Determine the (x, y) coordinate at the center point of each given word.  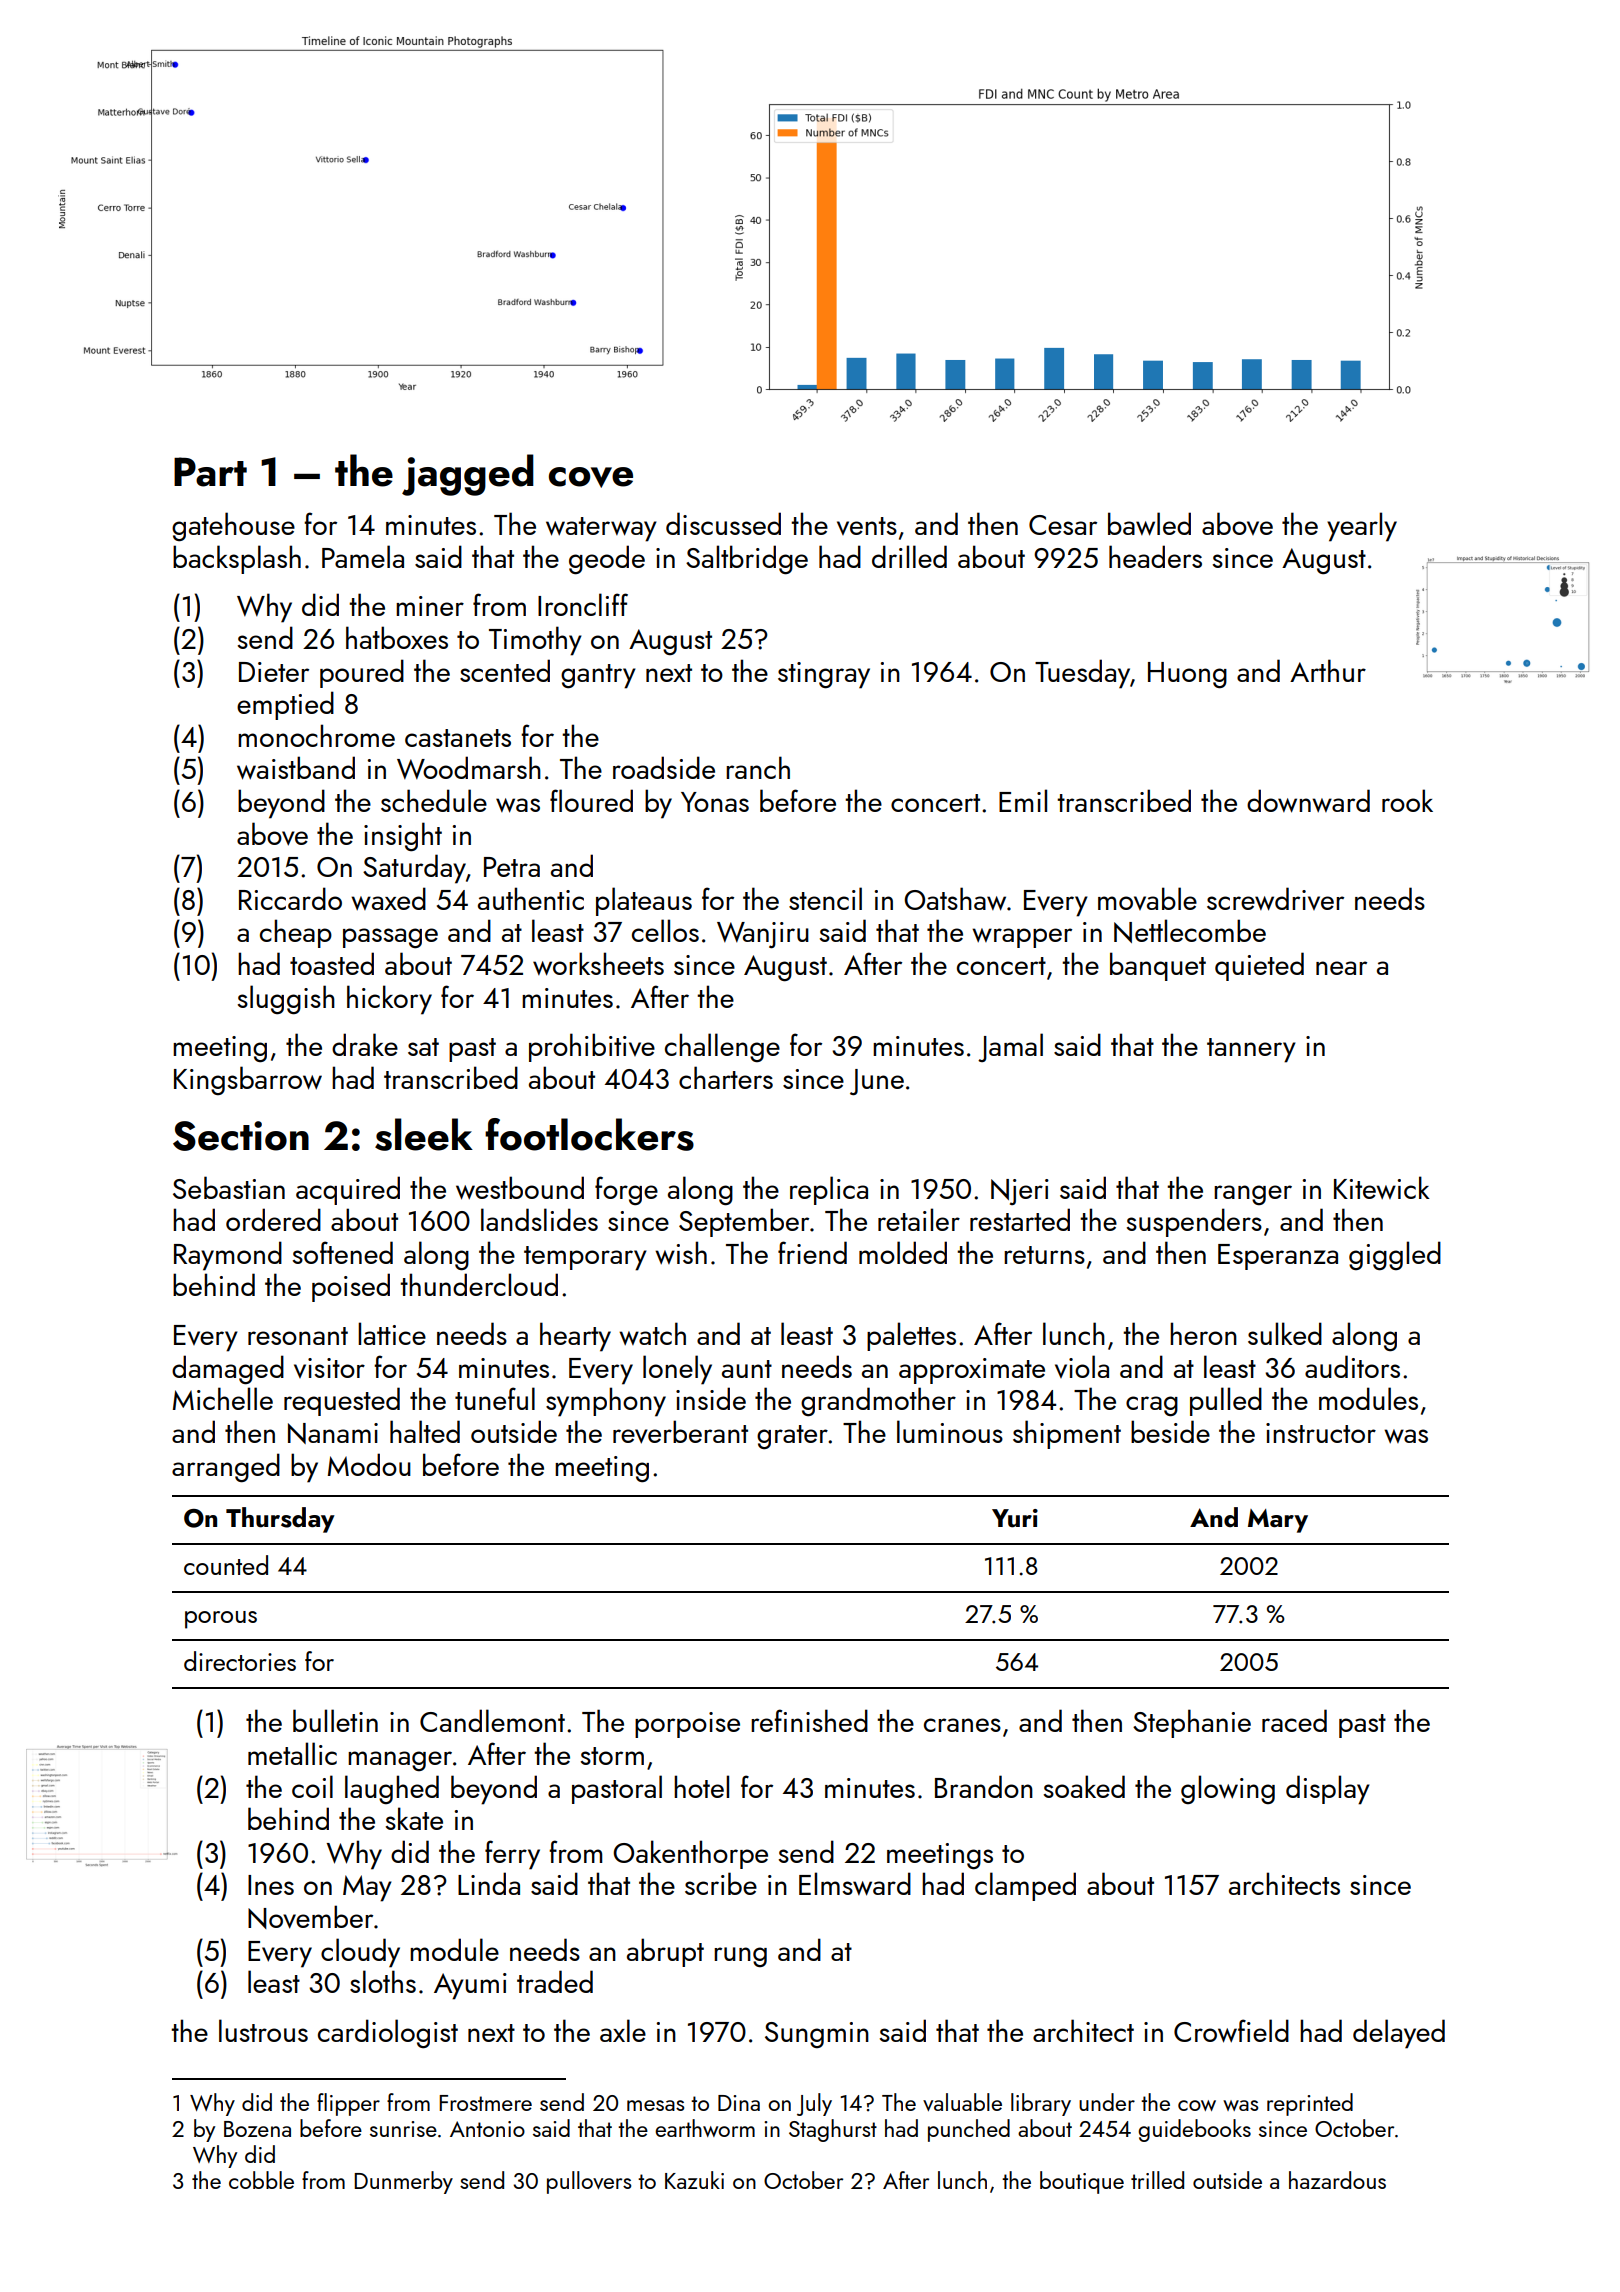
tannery (1251, 1050)
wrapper (1022, 938)
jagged (468, 475)
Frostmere (485, 2103)
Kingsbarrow (248, 1080)
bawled (1149, 524)
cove (591, 477)
